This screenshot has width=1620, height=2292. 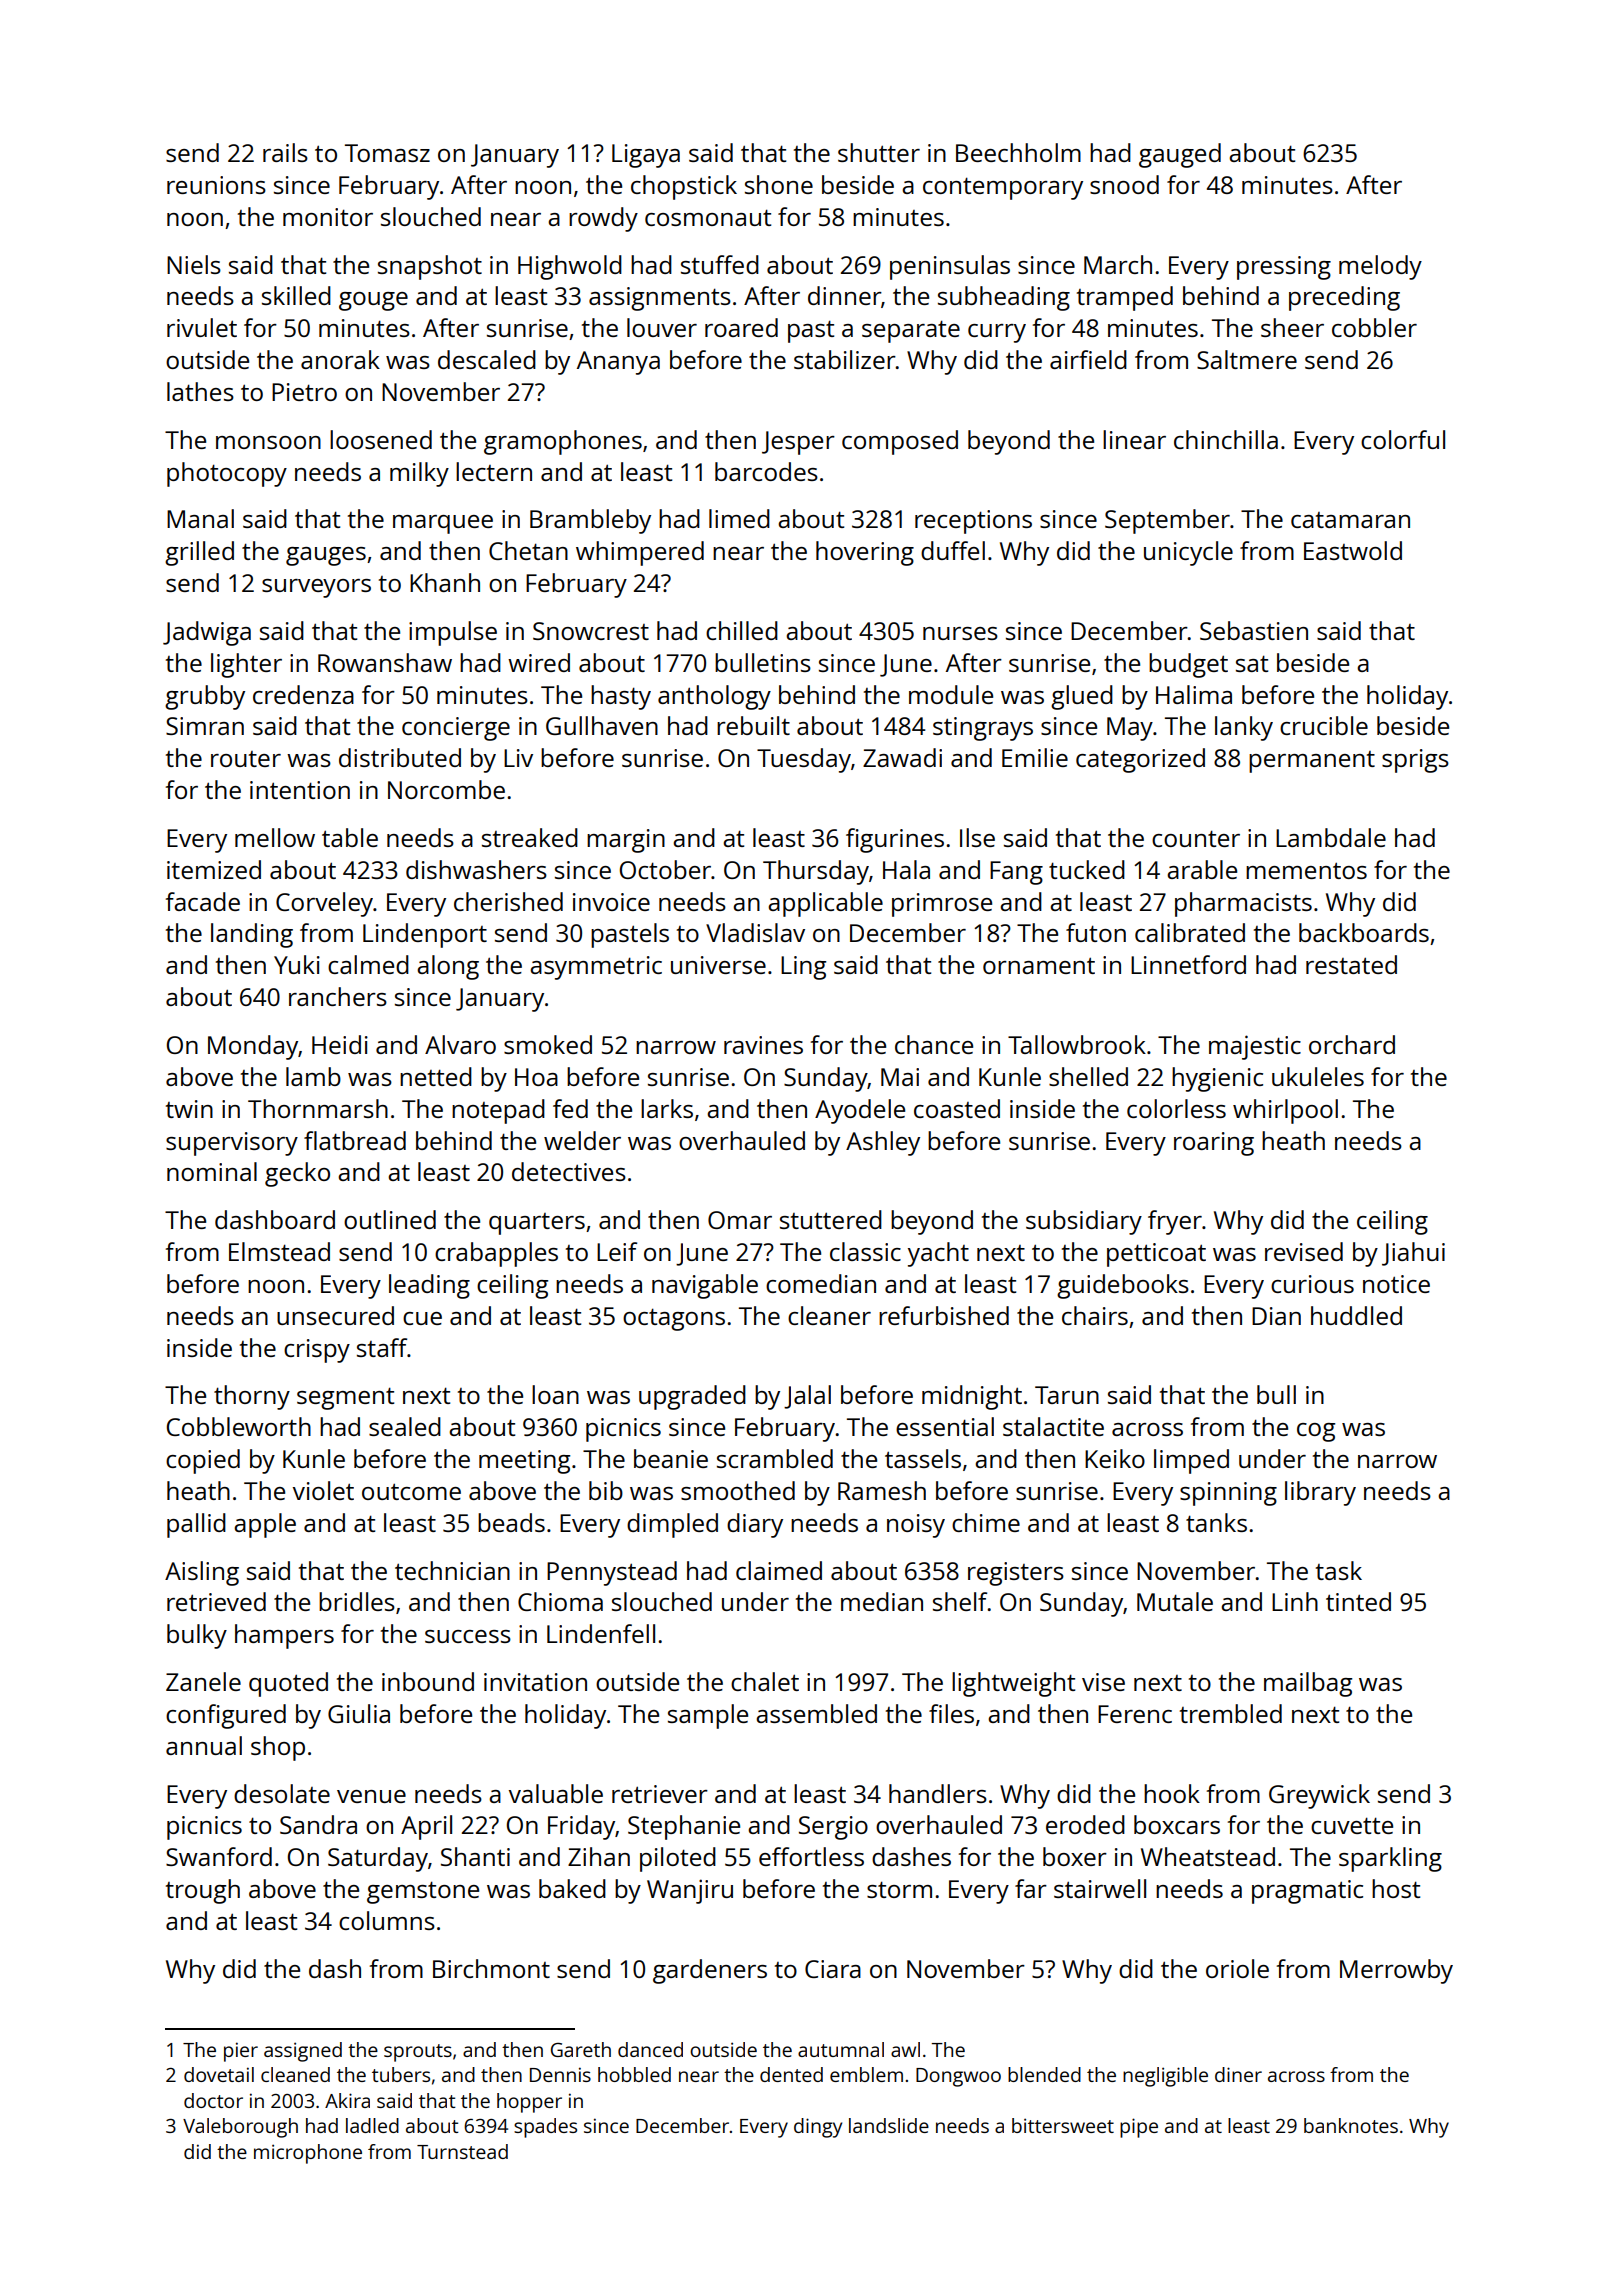 What do you see at coordinates (911, 331) in the screenshot?
I see `separate` at bounding box center [911, 331].
